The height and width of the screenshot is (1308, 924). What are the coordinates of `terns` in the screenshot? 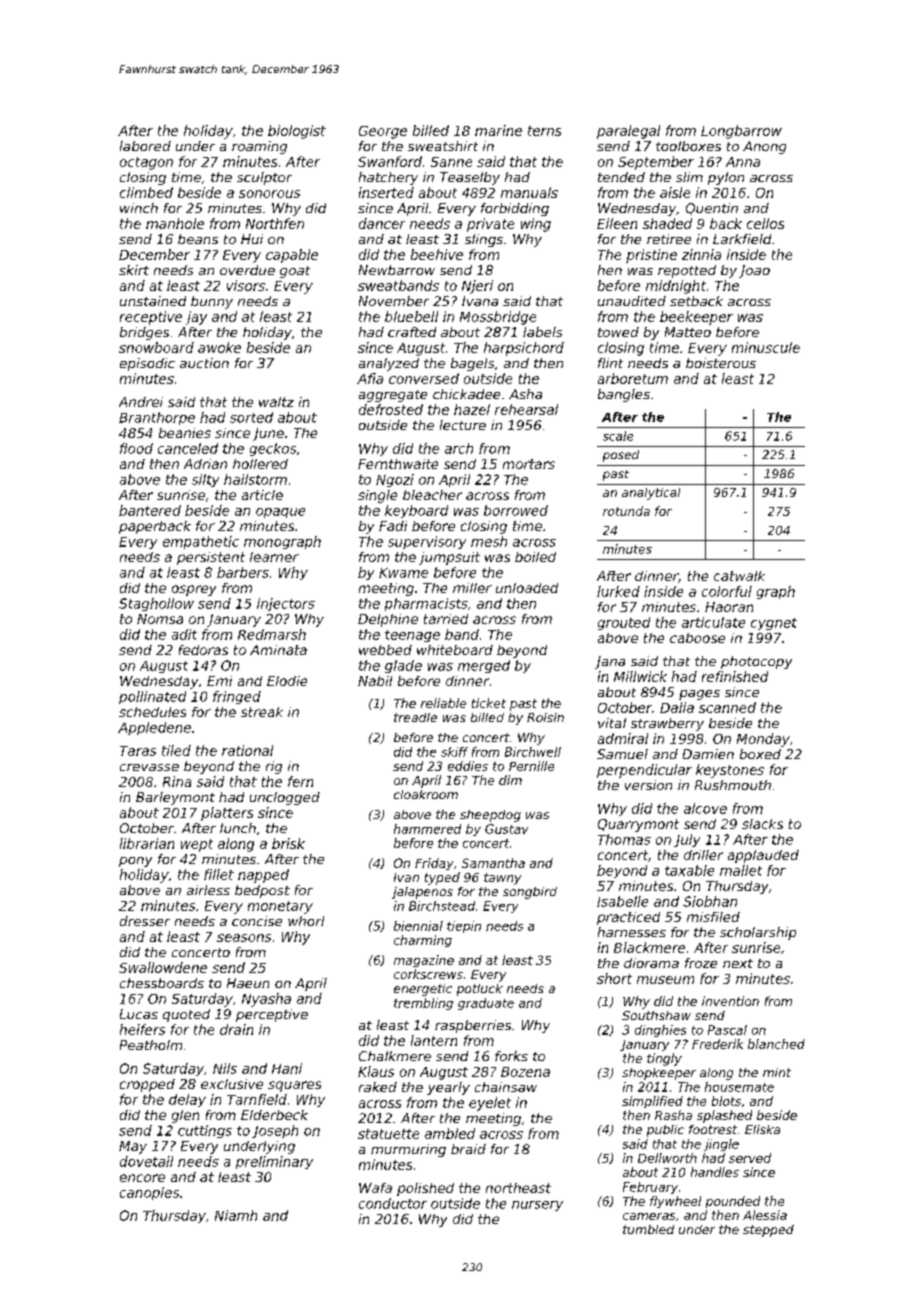 It's located at (544, 131).
